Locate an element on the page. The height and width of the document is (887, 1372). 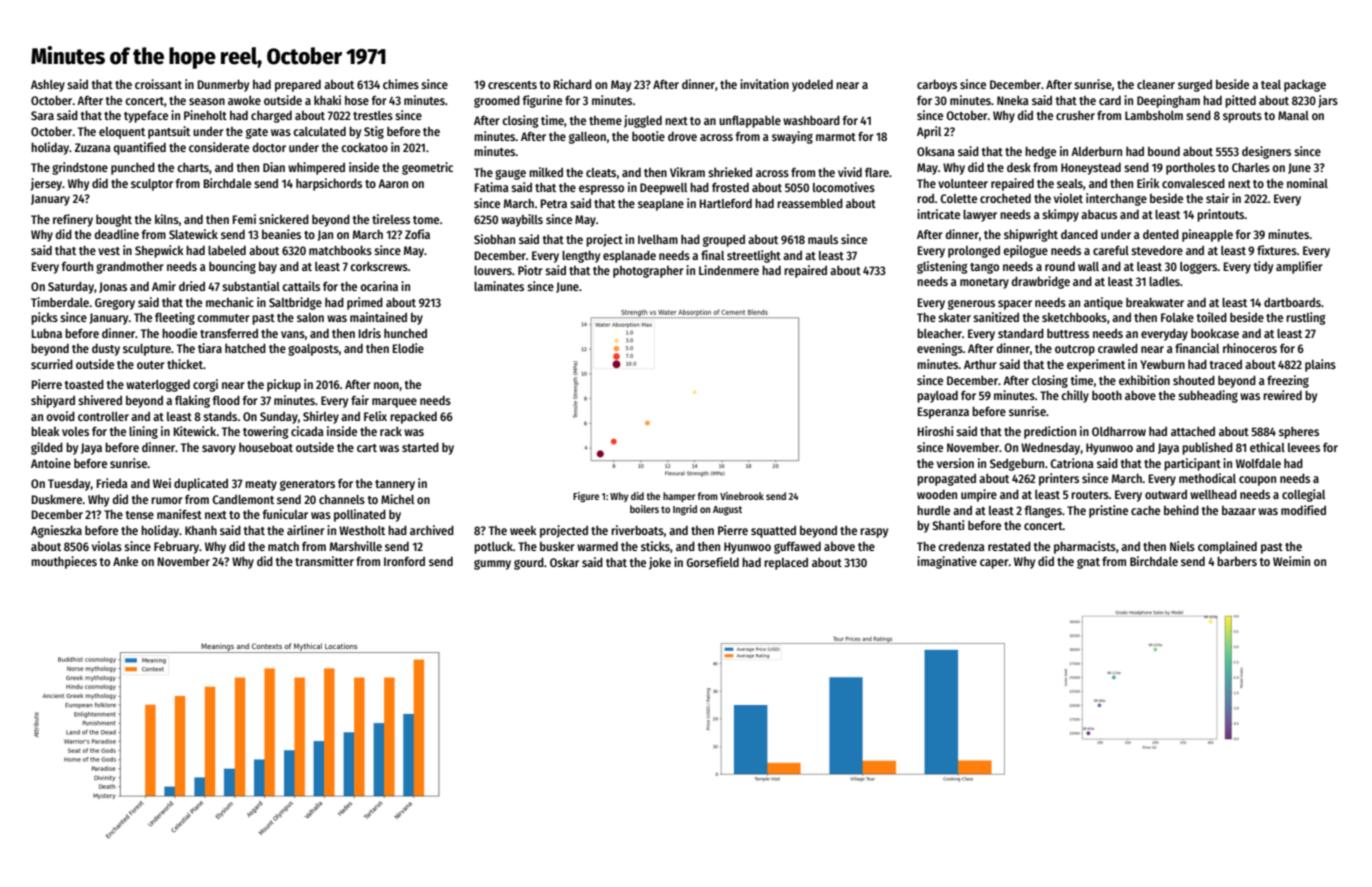
loggers is located at coordinates (1199, 268).
